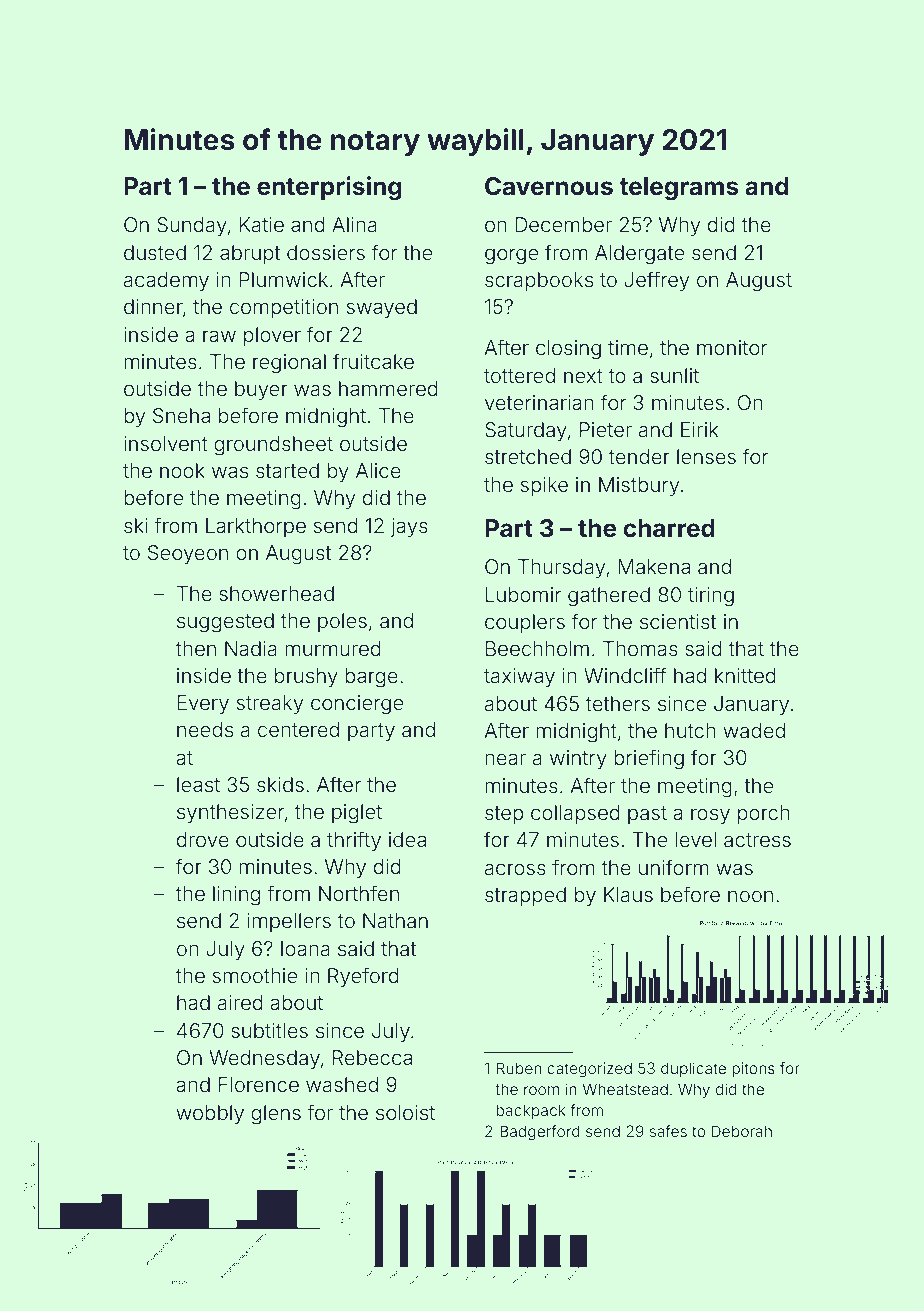  Describe the element at coordinates (618, 703) in the image. I see `tethers` at that location.
